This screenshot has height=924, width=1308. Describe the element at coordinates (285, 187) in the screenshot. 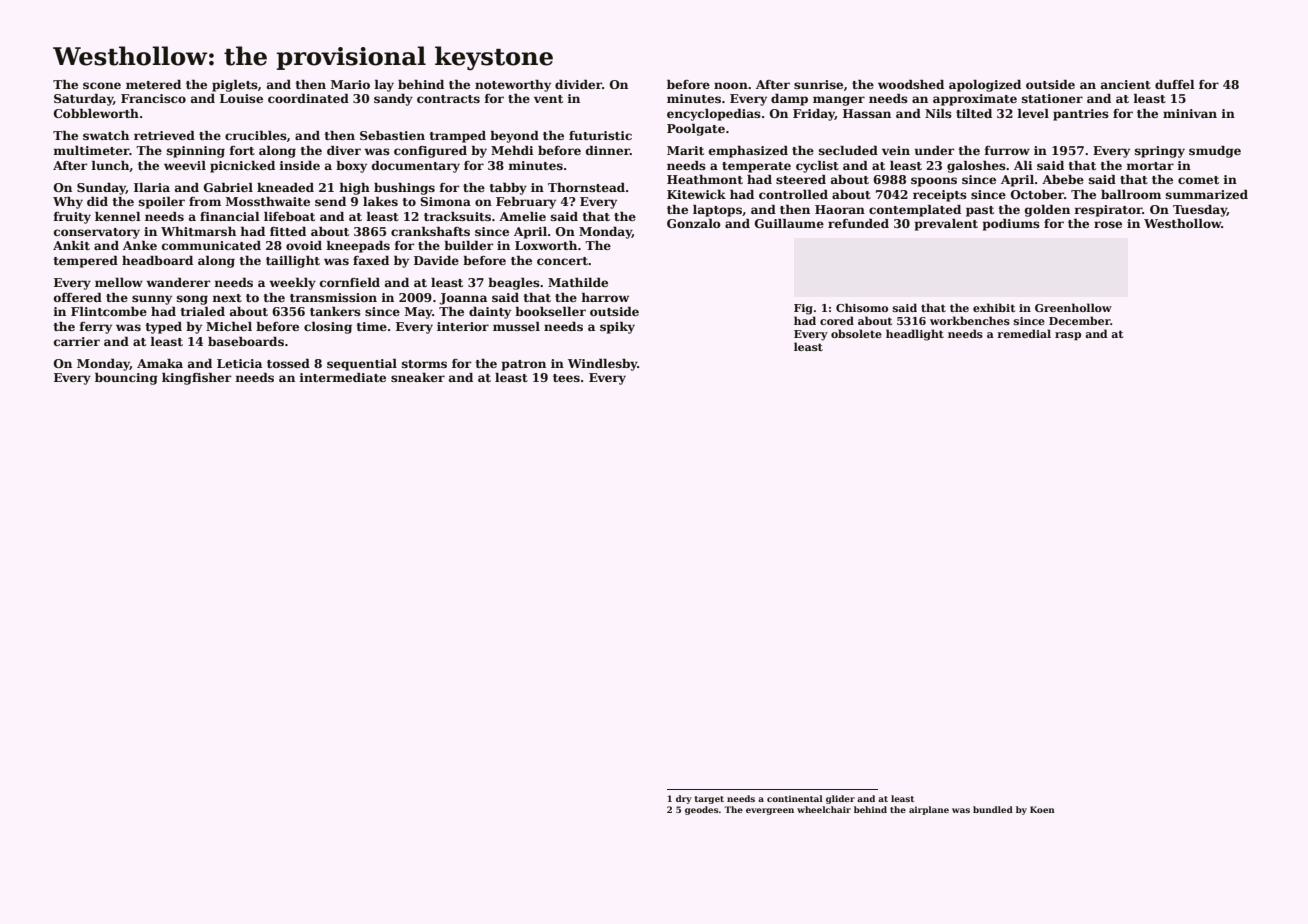

I see `kneaded` at that location.
